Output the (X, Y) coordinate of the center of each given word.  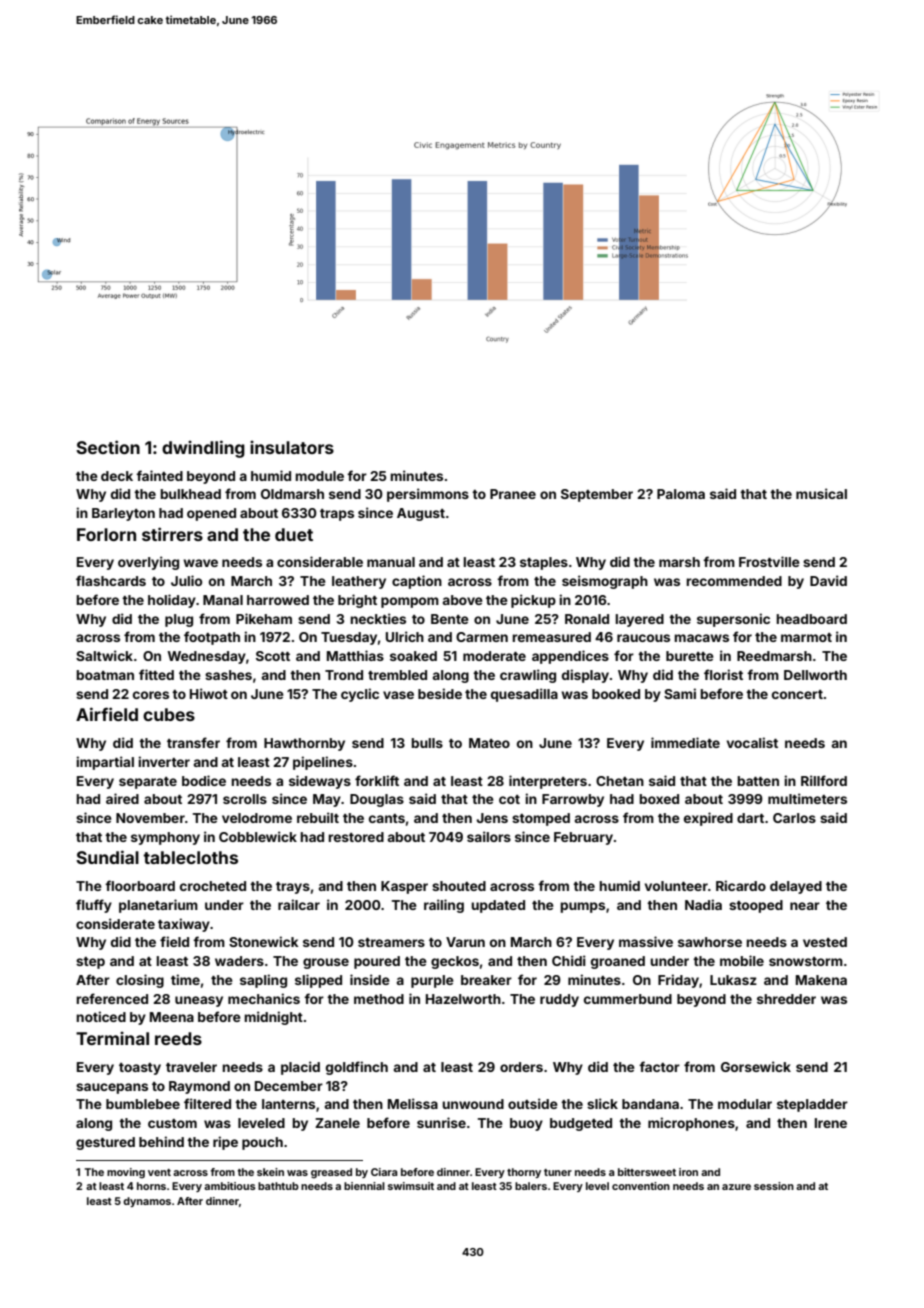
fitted (156, 674)
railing (444, 906)
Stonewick (264, 941)
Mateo (489, 743)
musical (821, 493)
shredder (786, 999)
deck (117, 476)
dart (750, 818)
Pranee (513, 494)
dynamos (147, 1202)
